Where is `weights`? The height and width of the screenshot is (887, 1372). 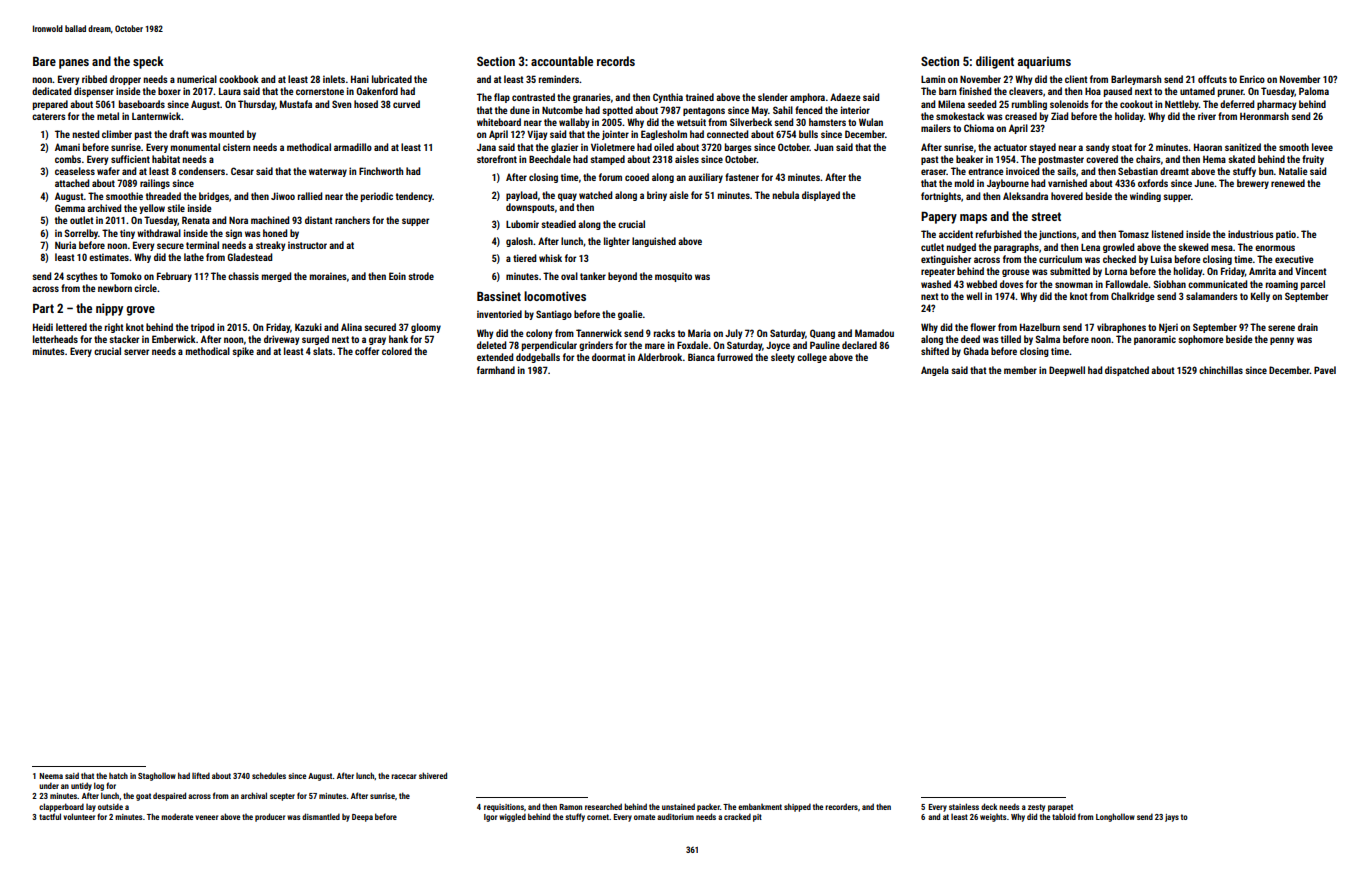
weights is located at coordinates (993, 818).
